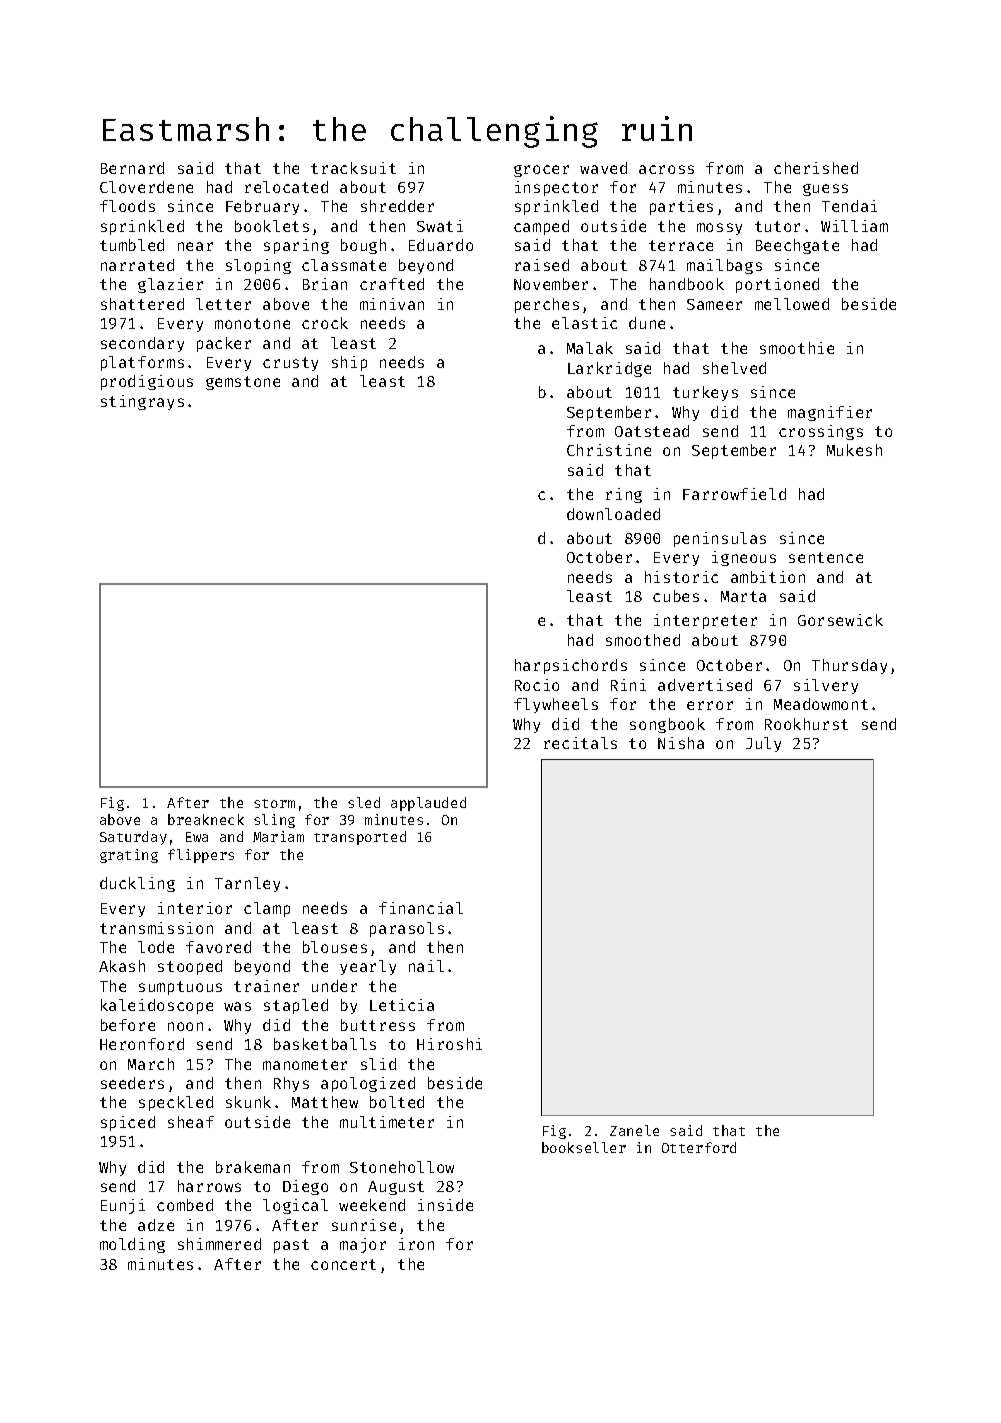  What do you see at coordinates (364, 802) in the screenshot?
I see `sled` at bounding box center [364, 802].
